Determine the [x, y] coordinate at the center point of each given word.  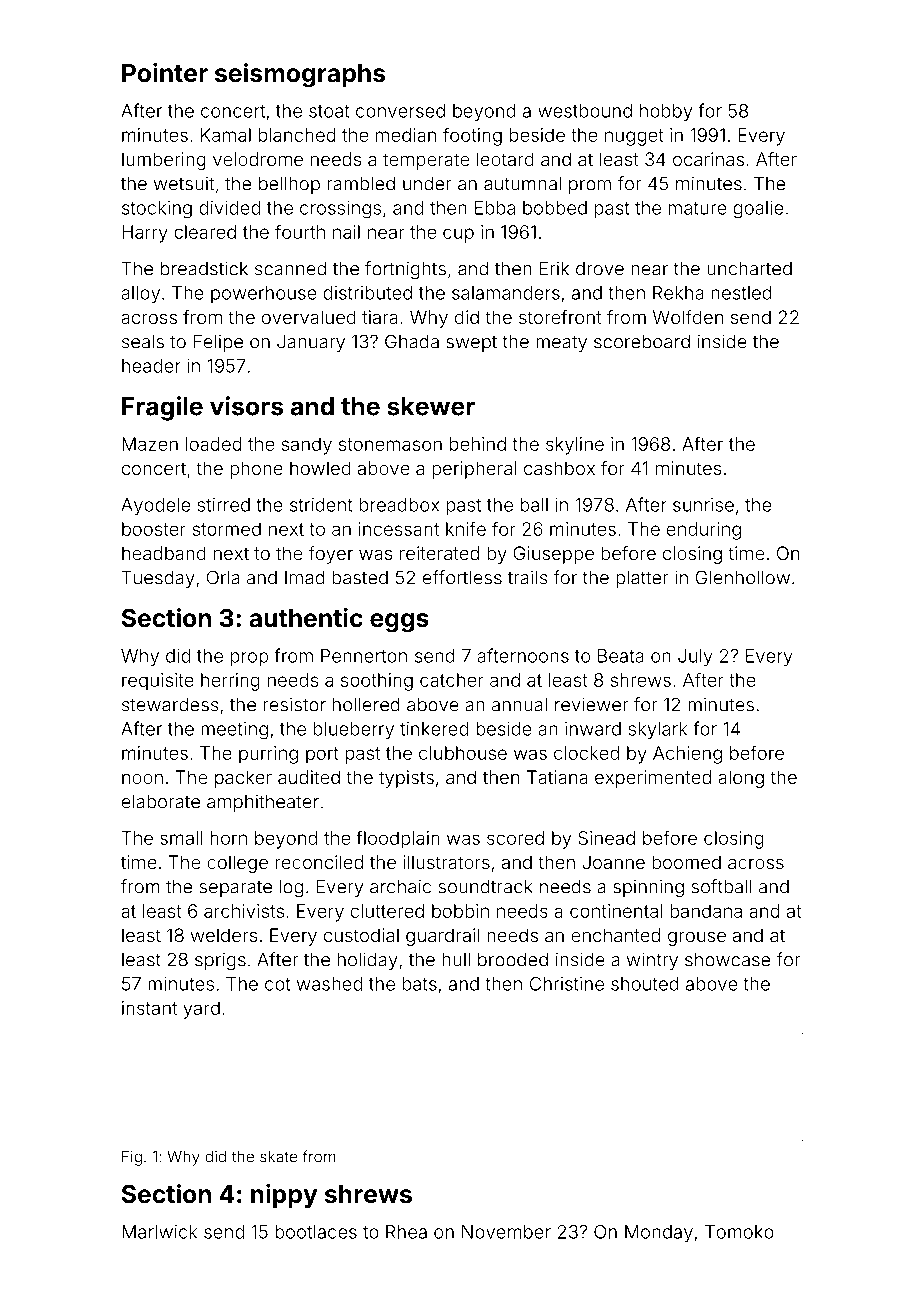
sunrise [703, 505]
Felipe [218, 343]
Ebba [495, 208]
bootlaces [316, 1232]
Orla [223, 577]
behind [478, 444]
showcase [727, 960]
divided [229, 208]
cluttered [387, 911]
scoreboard [642, 341]
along [741, 779]
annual [519, 705]
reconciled [319, 862]
